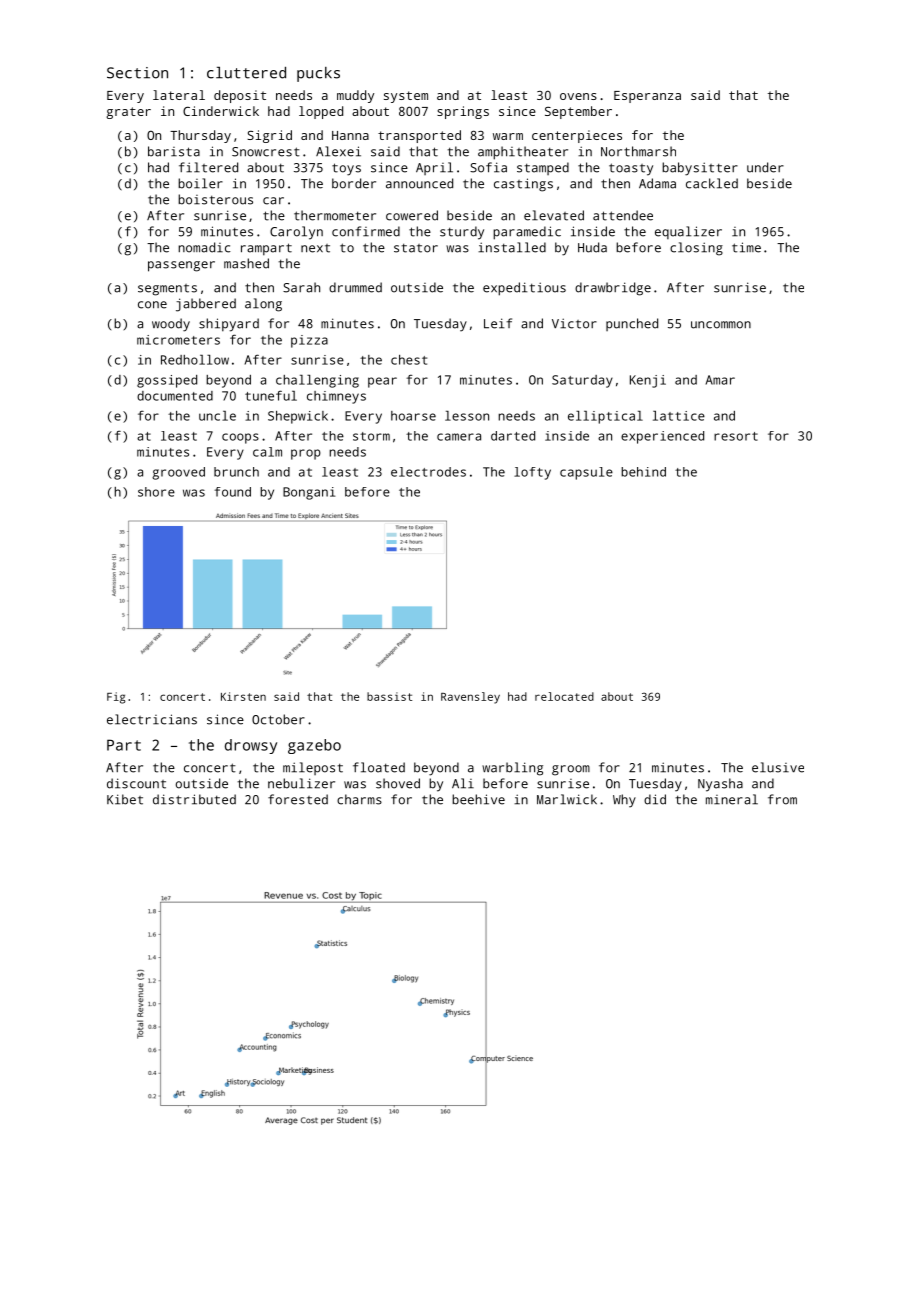 Image resolution: width=924 pixels, height=1308 pixels. What do you see at coordinates (543, 168) in the screenshot?
I see `stamped` at bounding box center [543, 168].
